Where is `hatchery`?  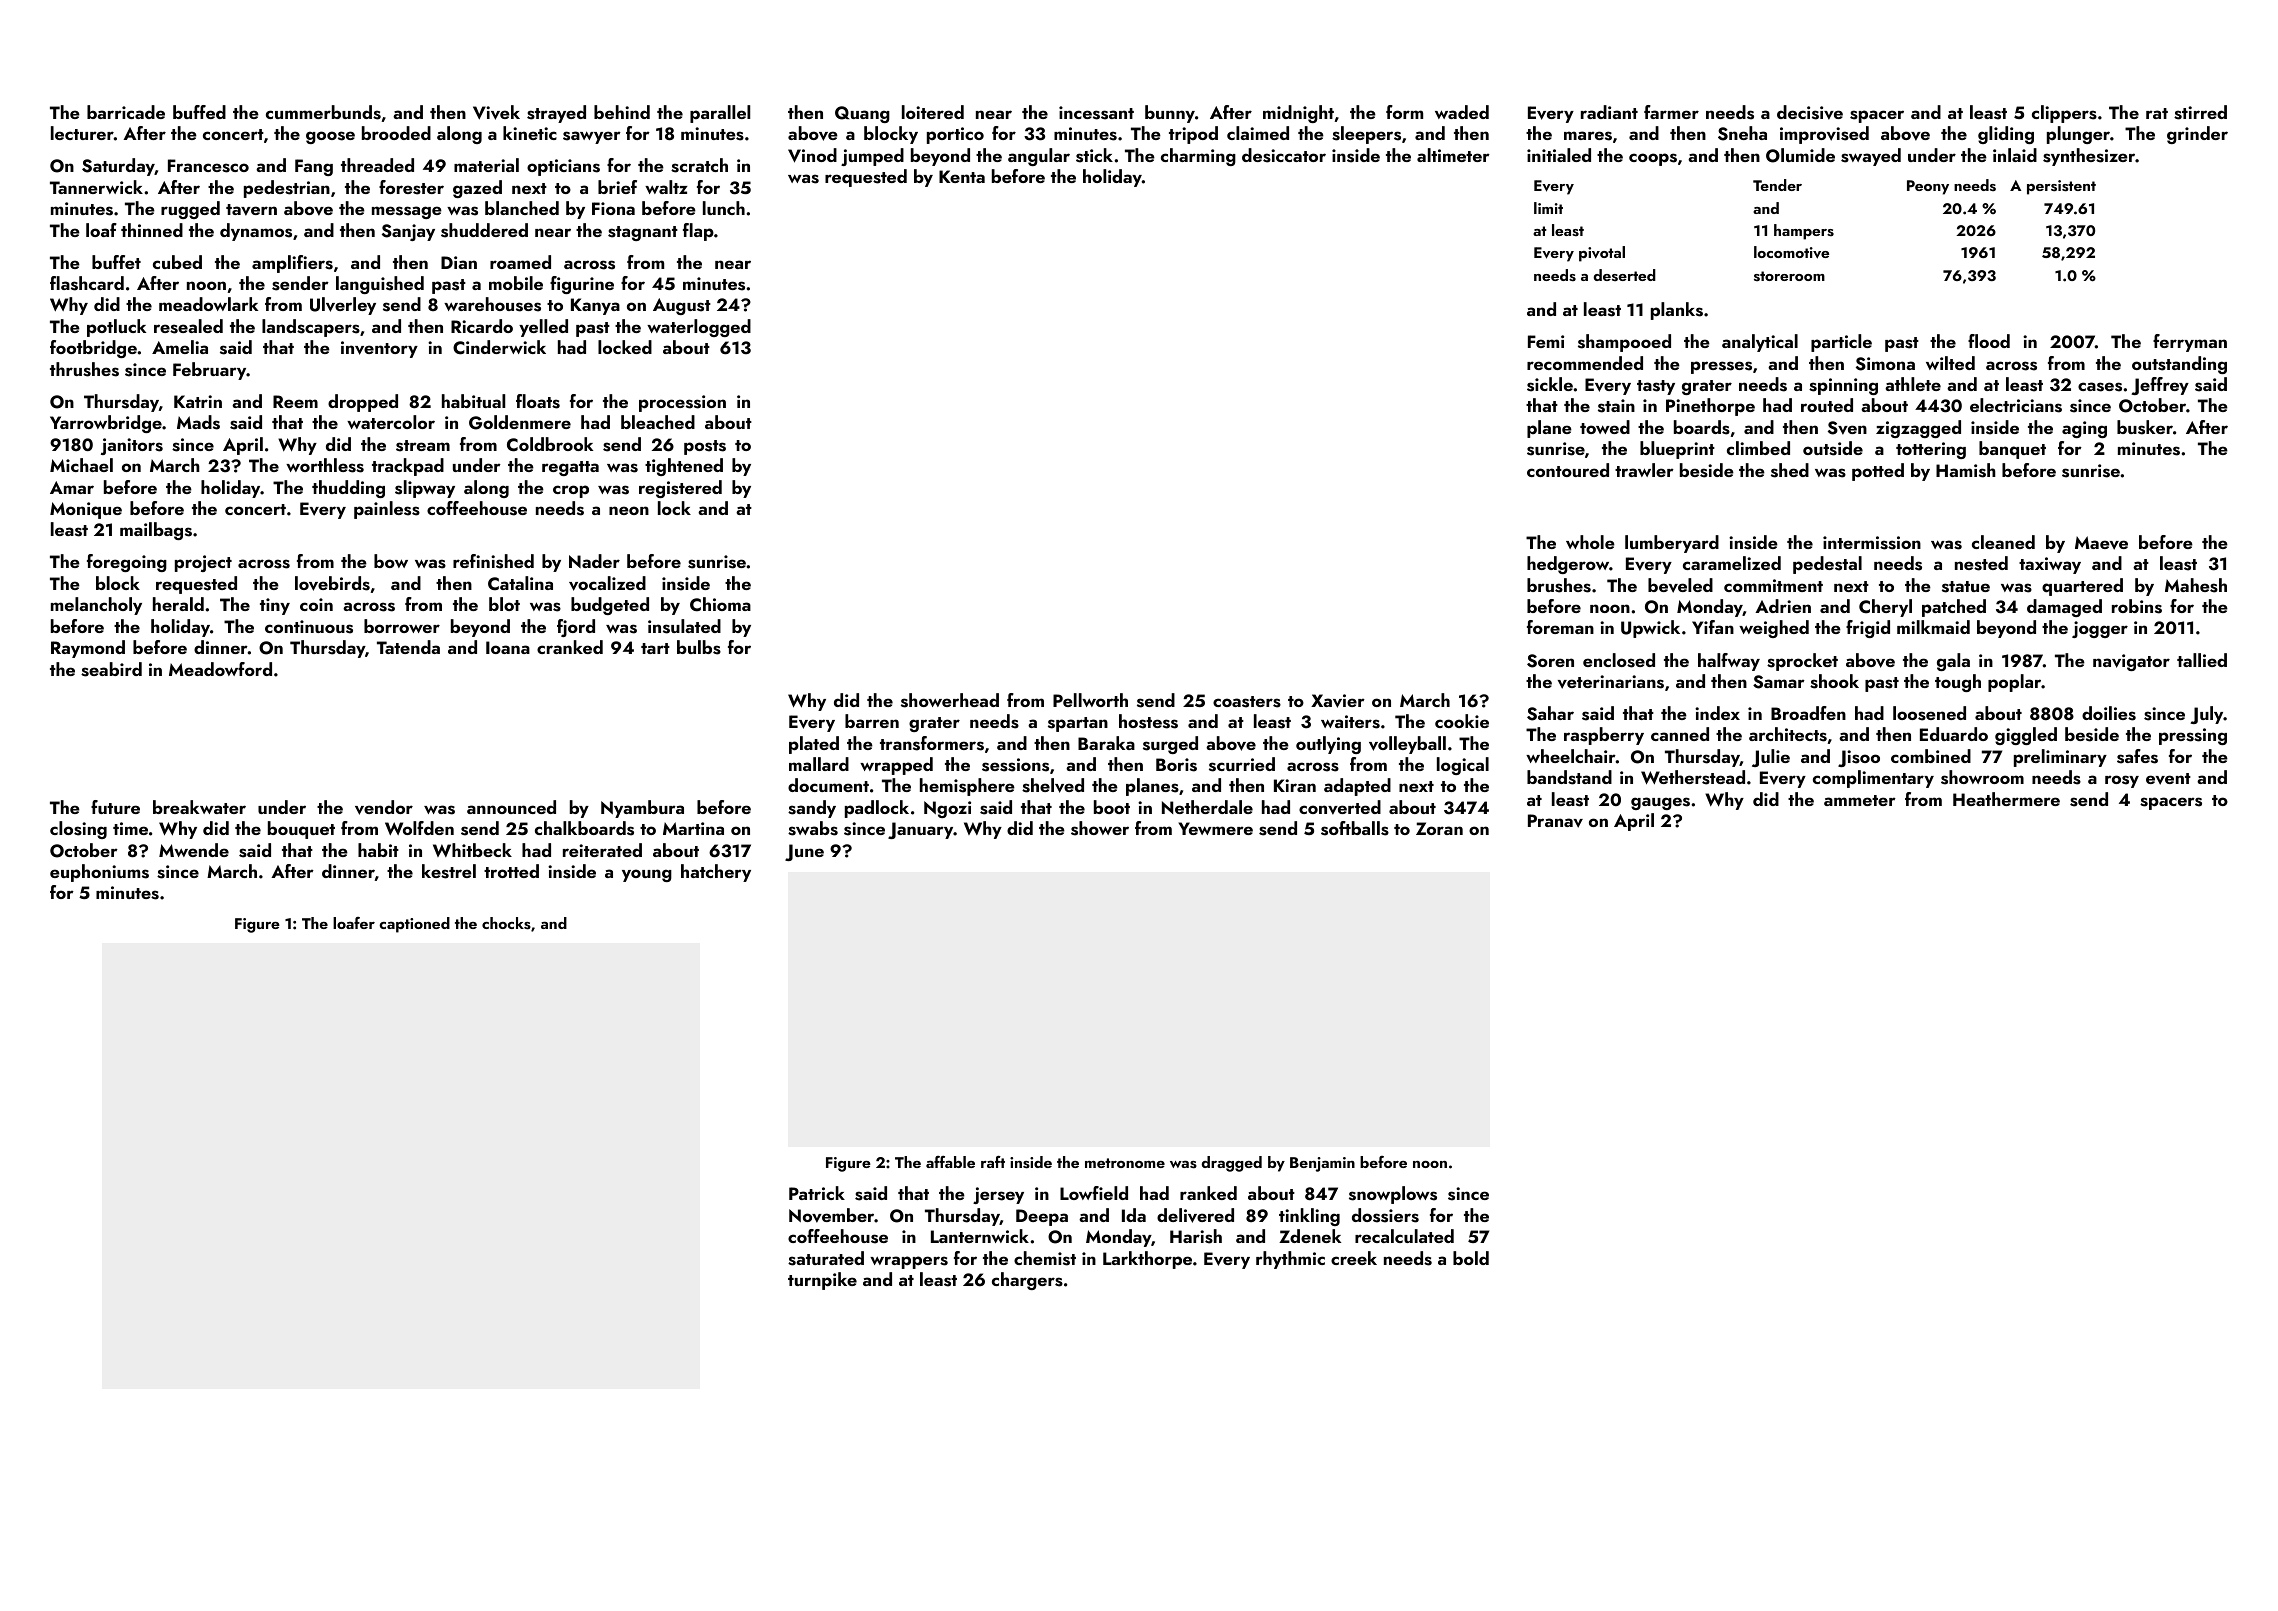
hatchery is located at coordinates (716, 873).
